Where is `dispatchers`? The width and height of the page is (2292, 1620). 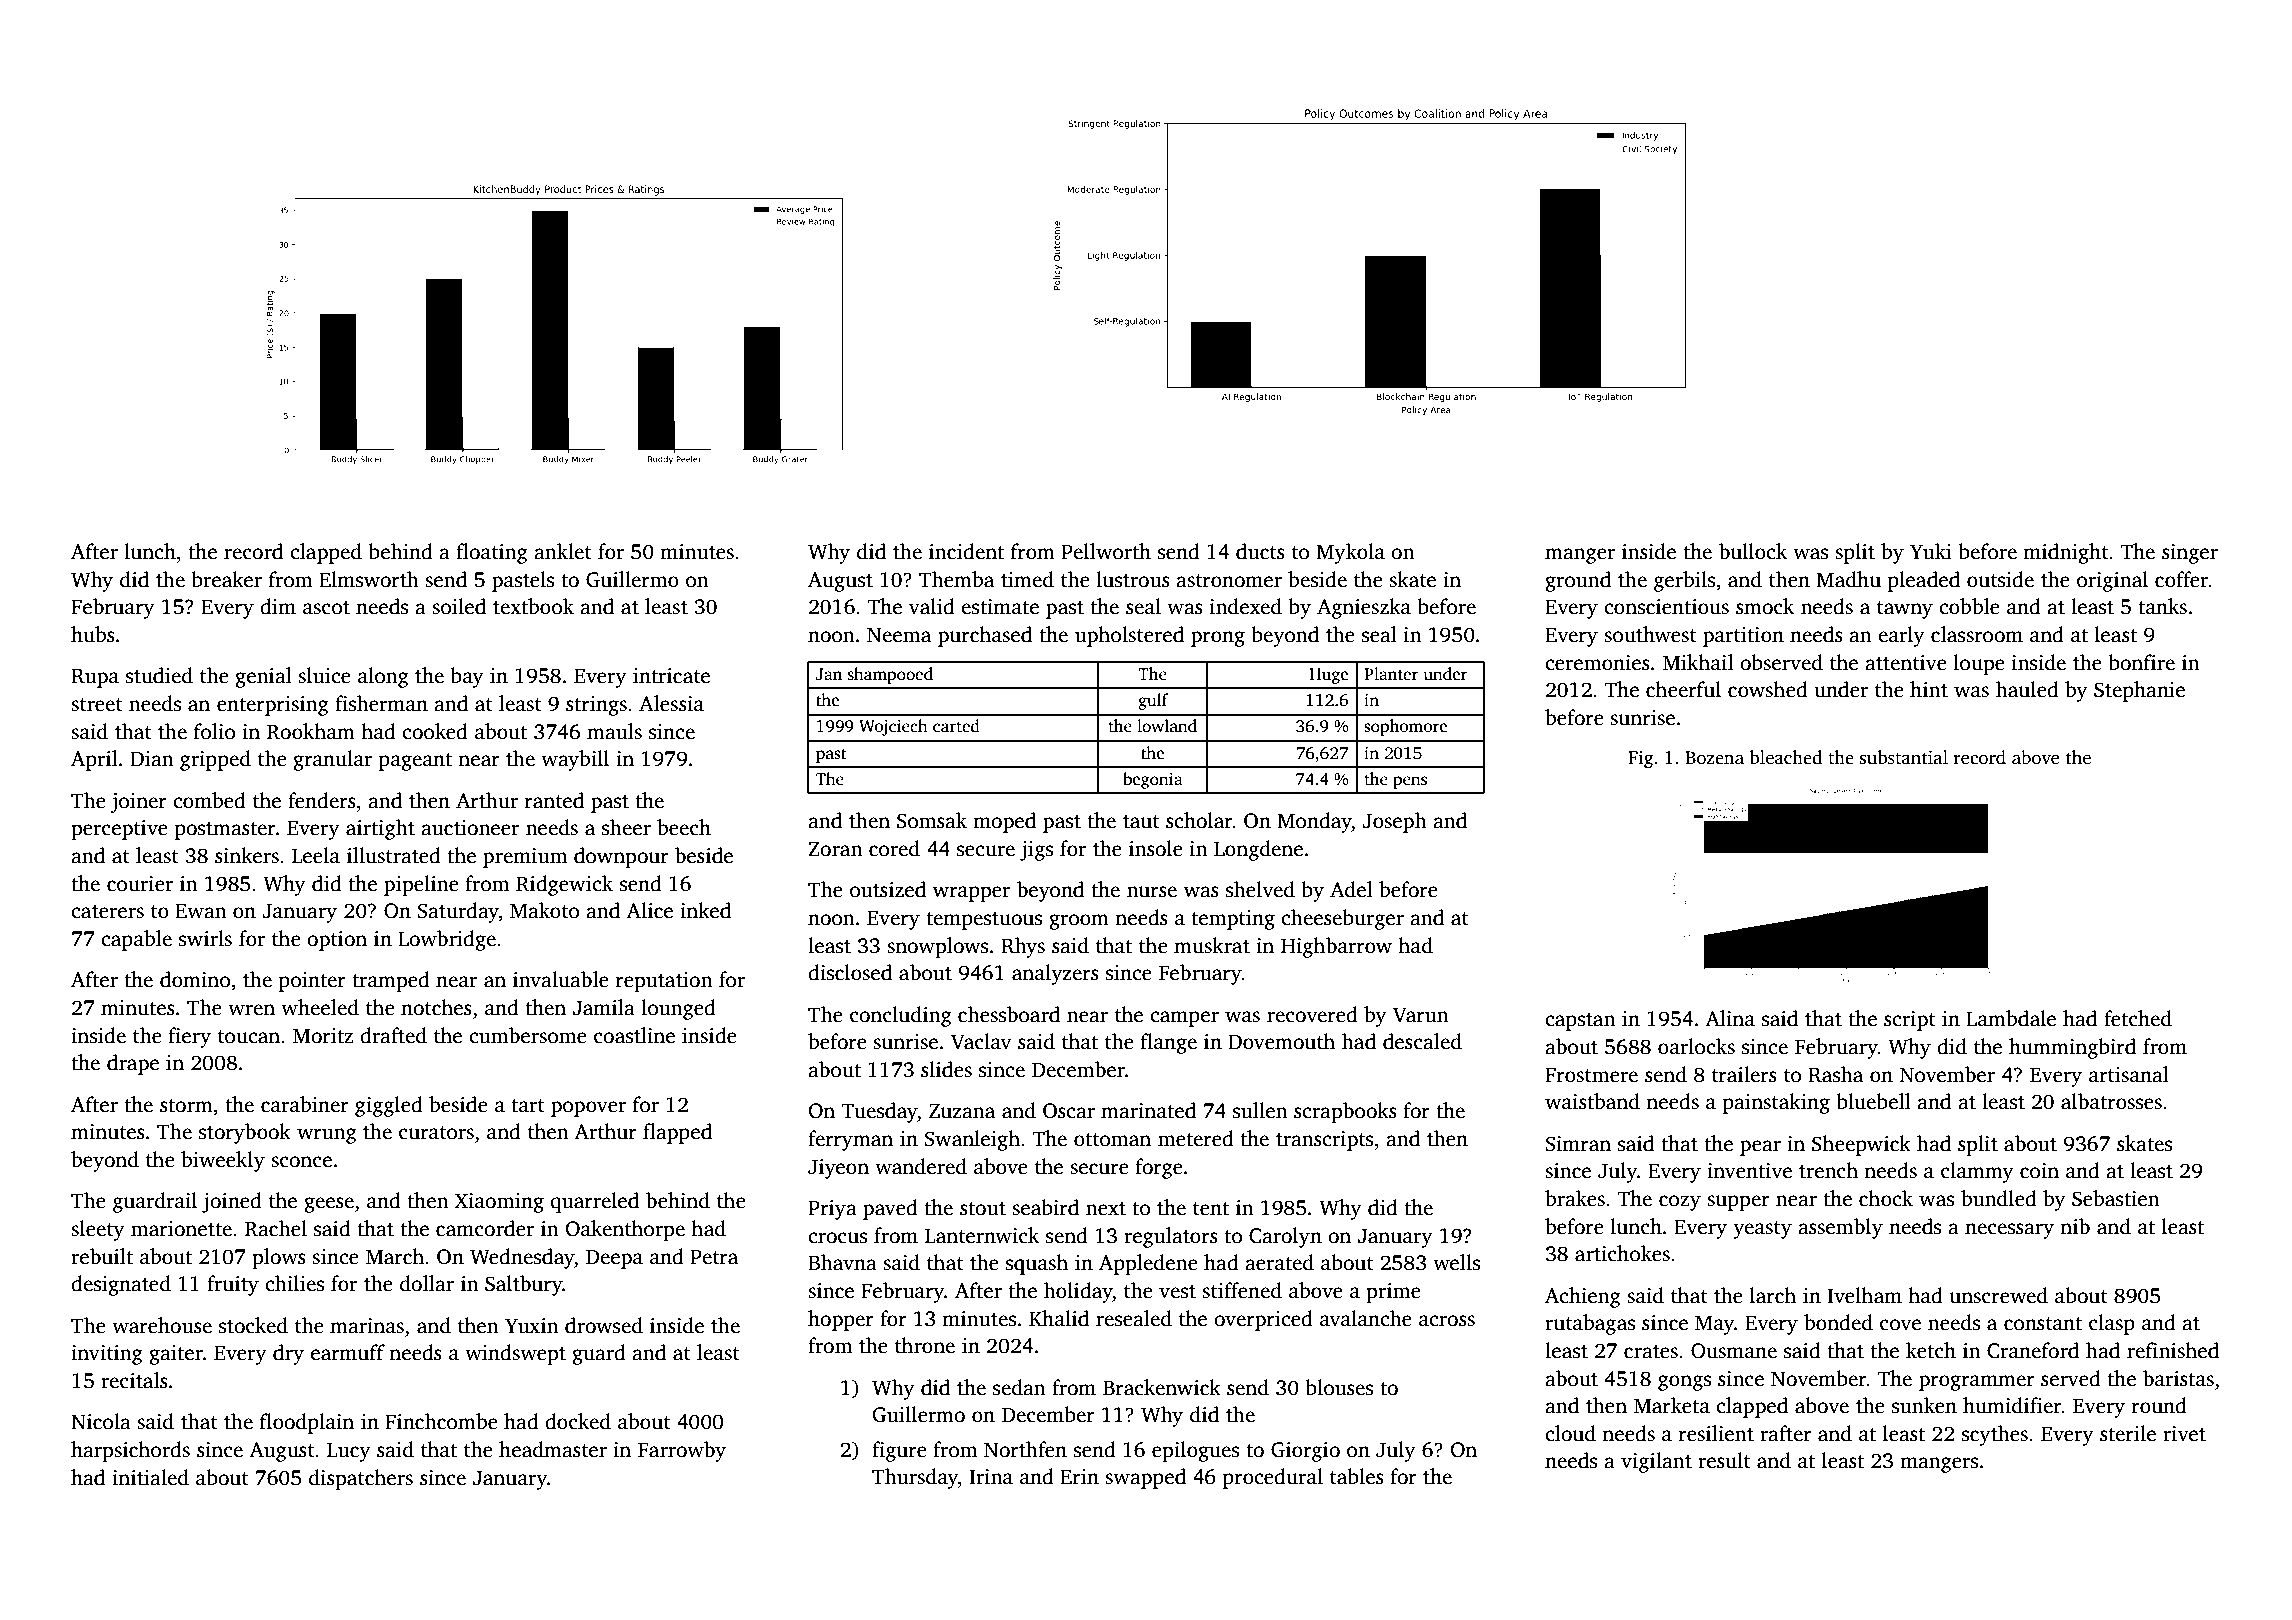
dispatchers is located at coordinates (361, 1479).
